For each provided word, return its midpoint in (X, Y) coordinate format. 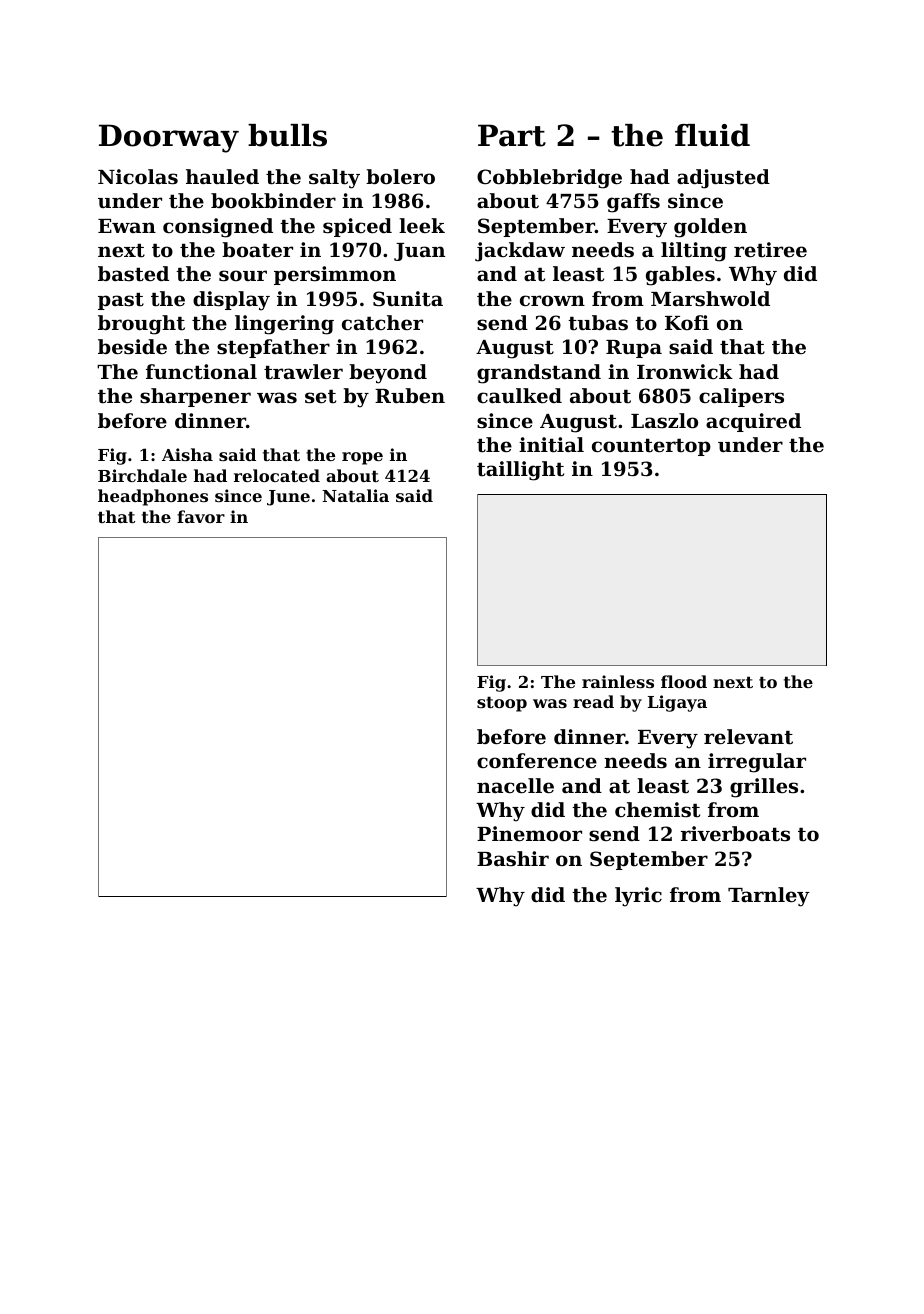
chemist (657, 809)
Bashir (513, 858)
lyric (638, 897)
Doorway (169, 138)
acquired (753, 422)
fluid (712, 135)
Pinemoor (529, 833)
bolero (400, 176)
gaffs (633, 203)
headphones (153, 497)
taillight (520, 471)
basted (133, 274)
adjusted (723, 179)
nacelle (515, 785)
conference (537, 760)
